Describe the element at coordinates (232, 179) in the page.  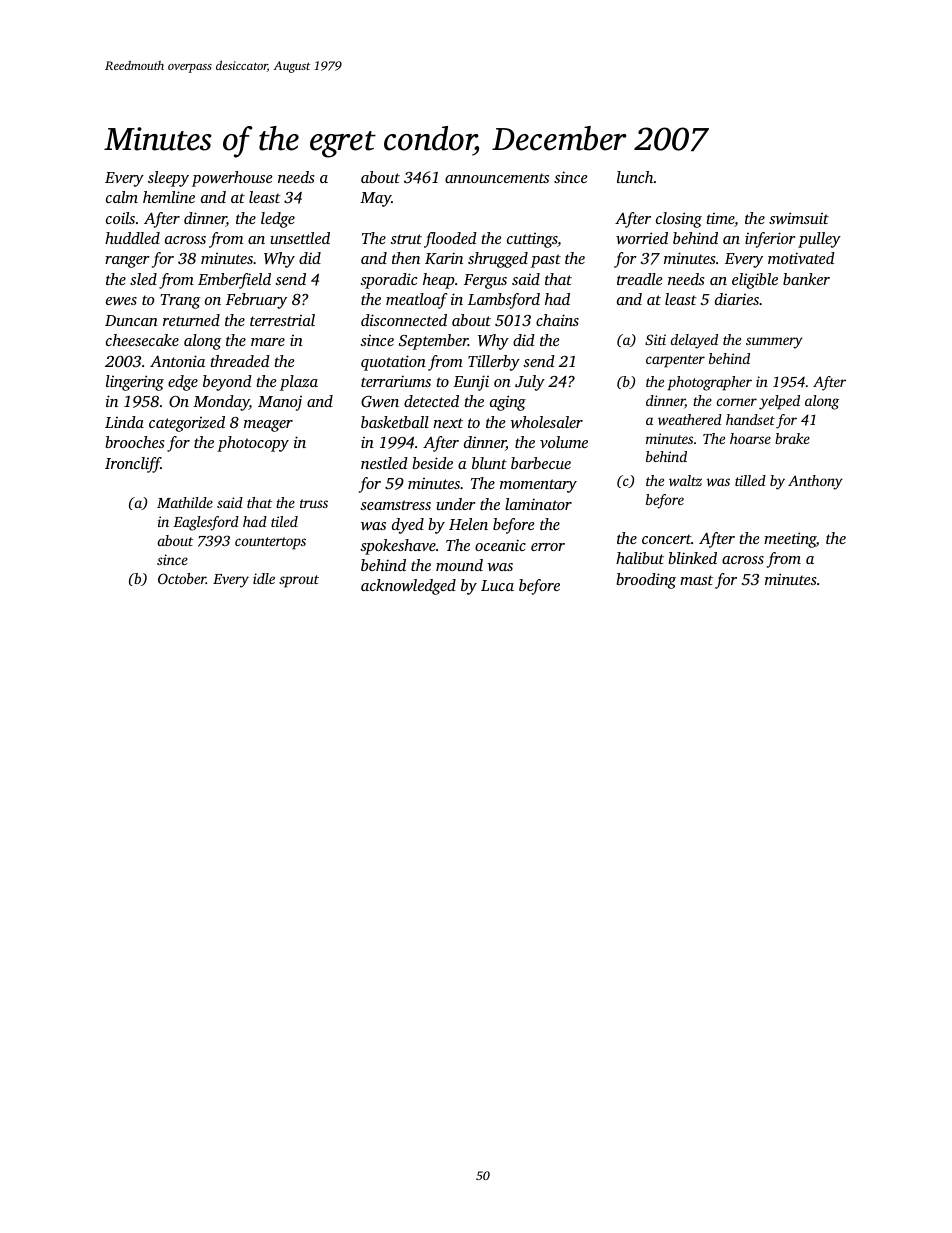
I see `powerhouse` at that location.
